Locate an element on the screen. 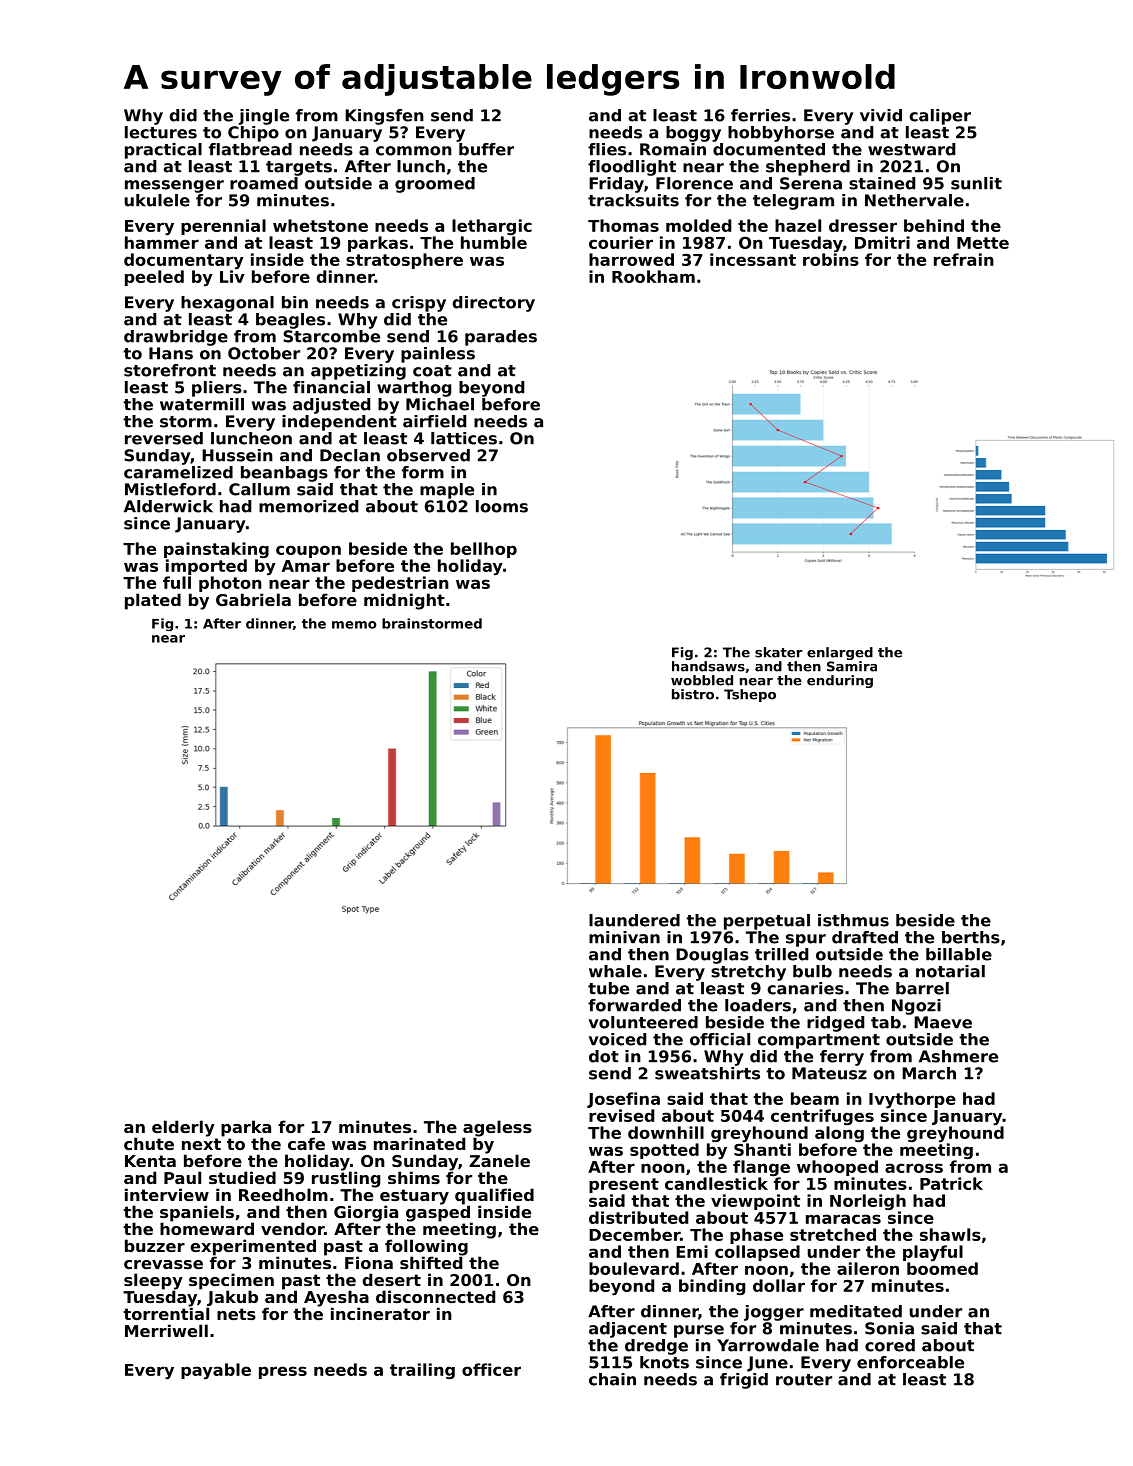 This screenshot has height=1466, width=1133. perpetual is located at coordinates (767, 922).
